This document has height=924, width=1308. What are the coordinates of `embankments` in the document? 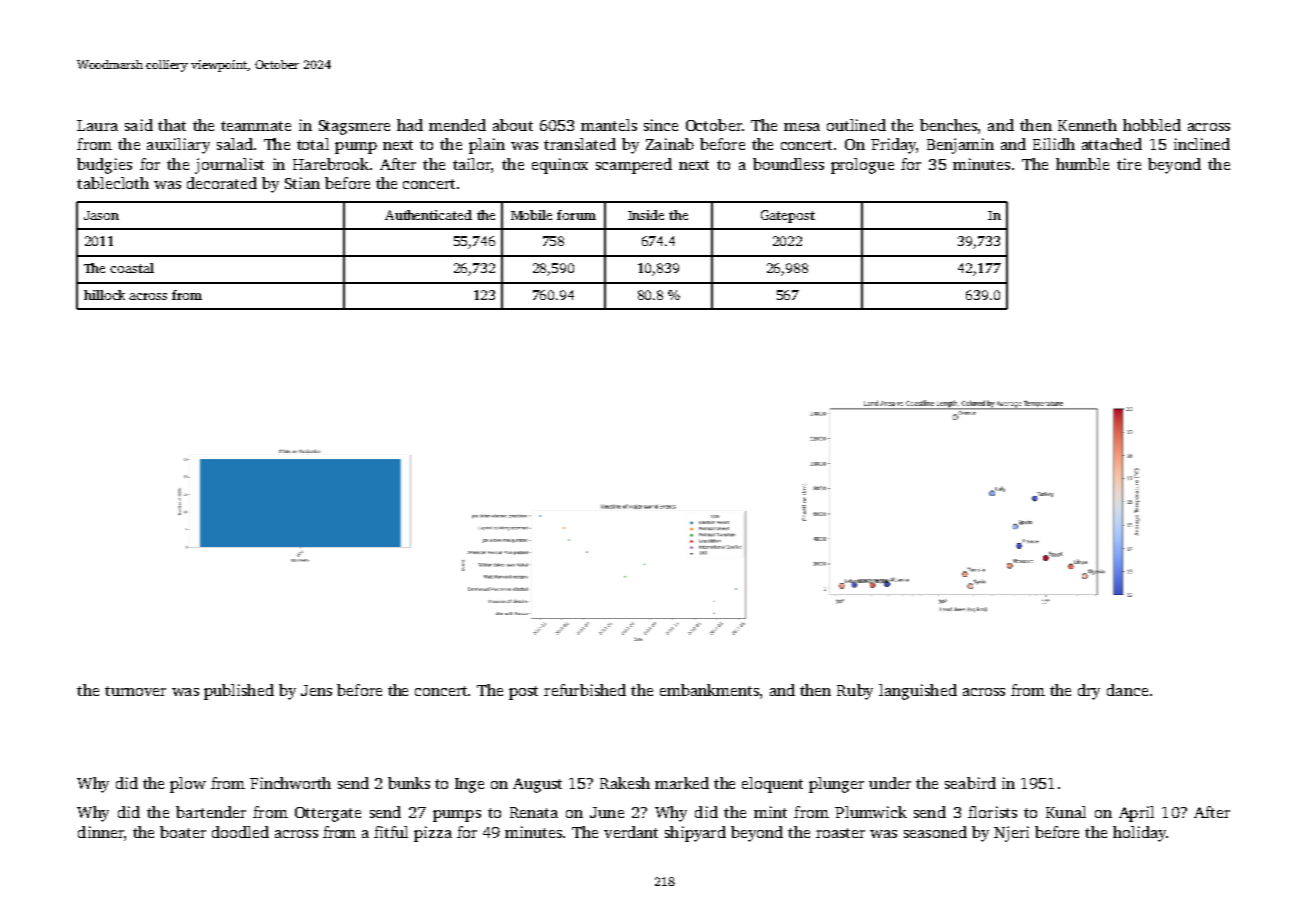 It's located at (709, 690).
